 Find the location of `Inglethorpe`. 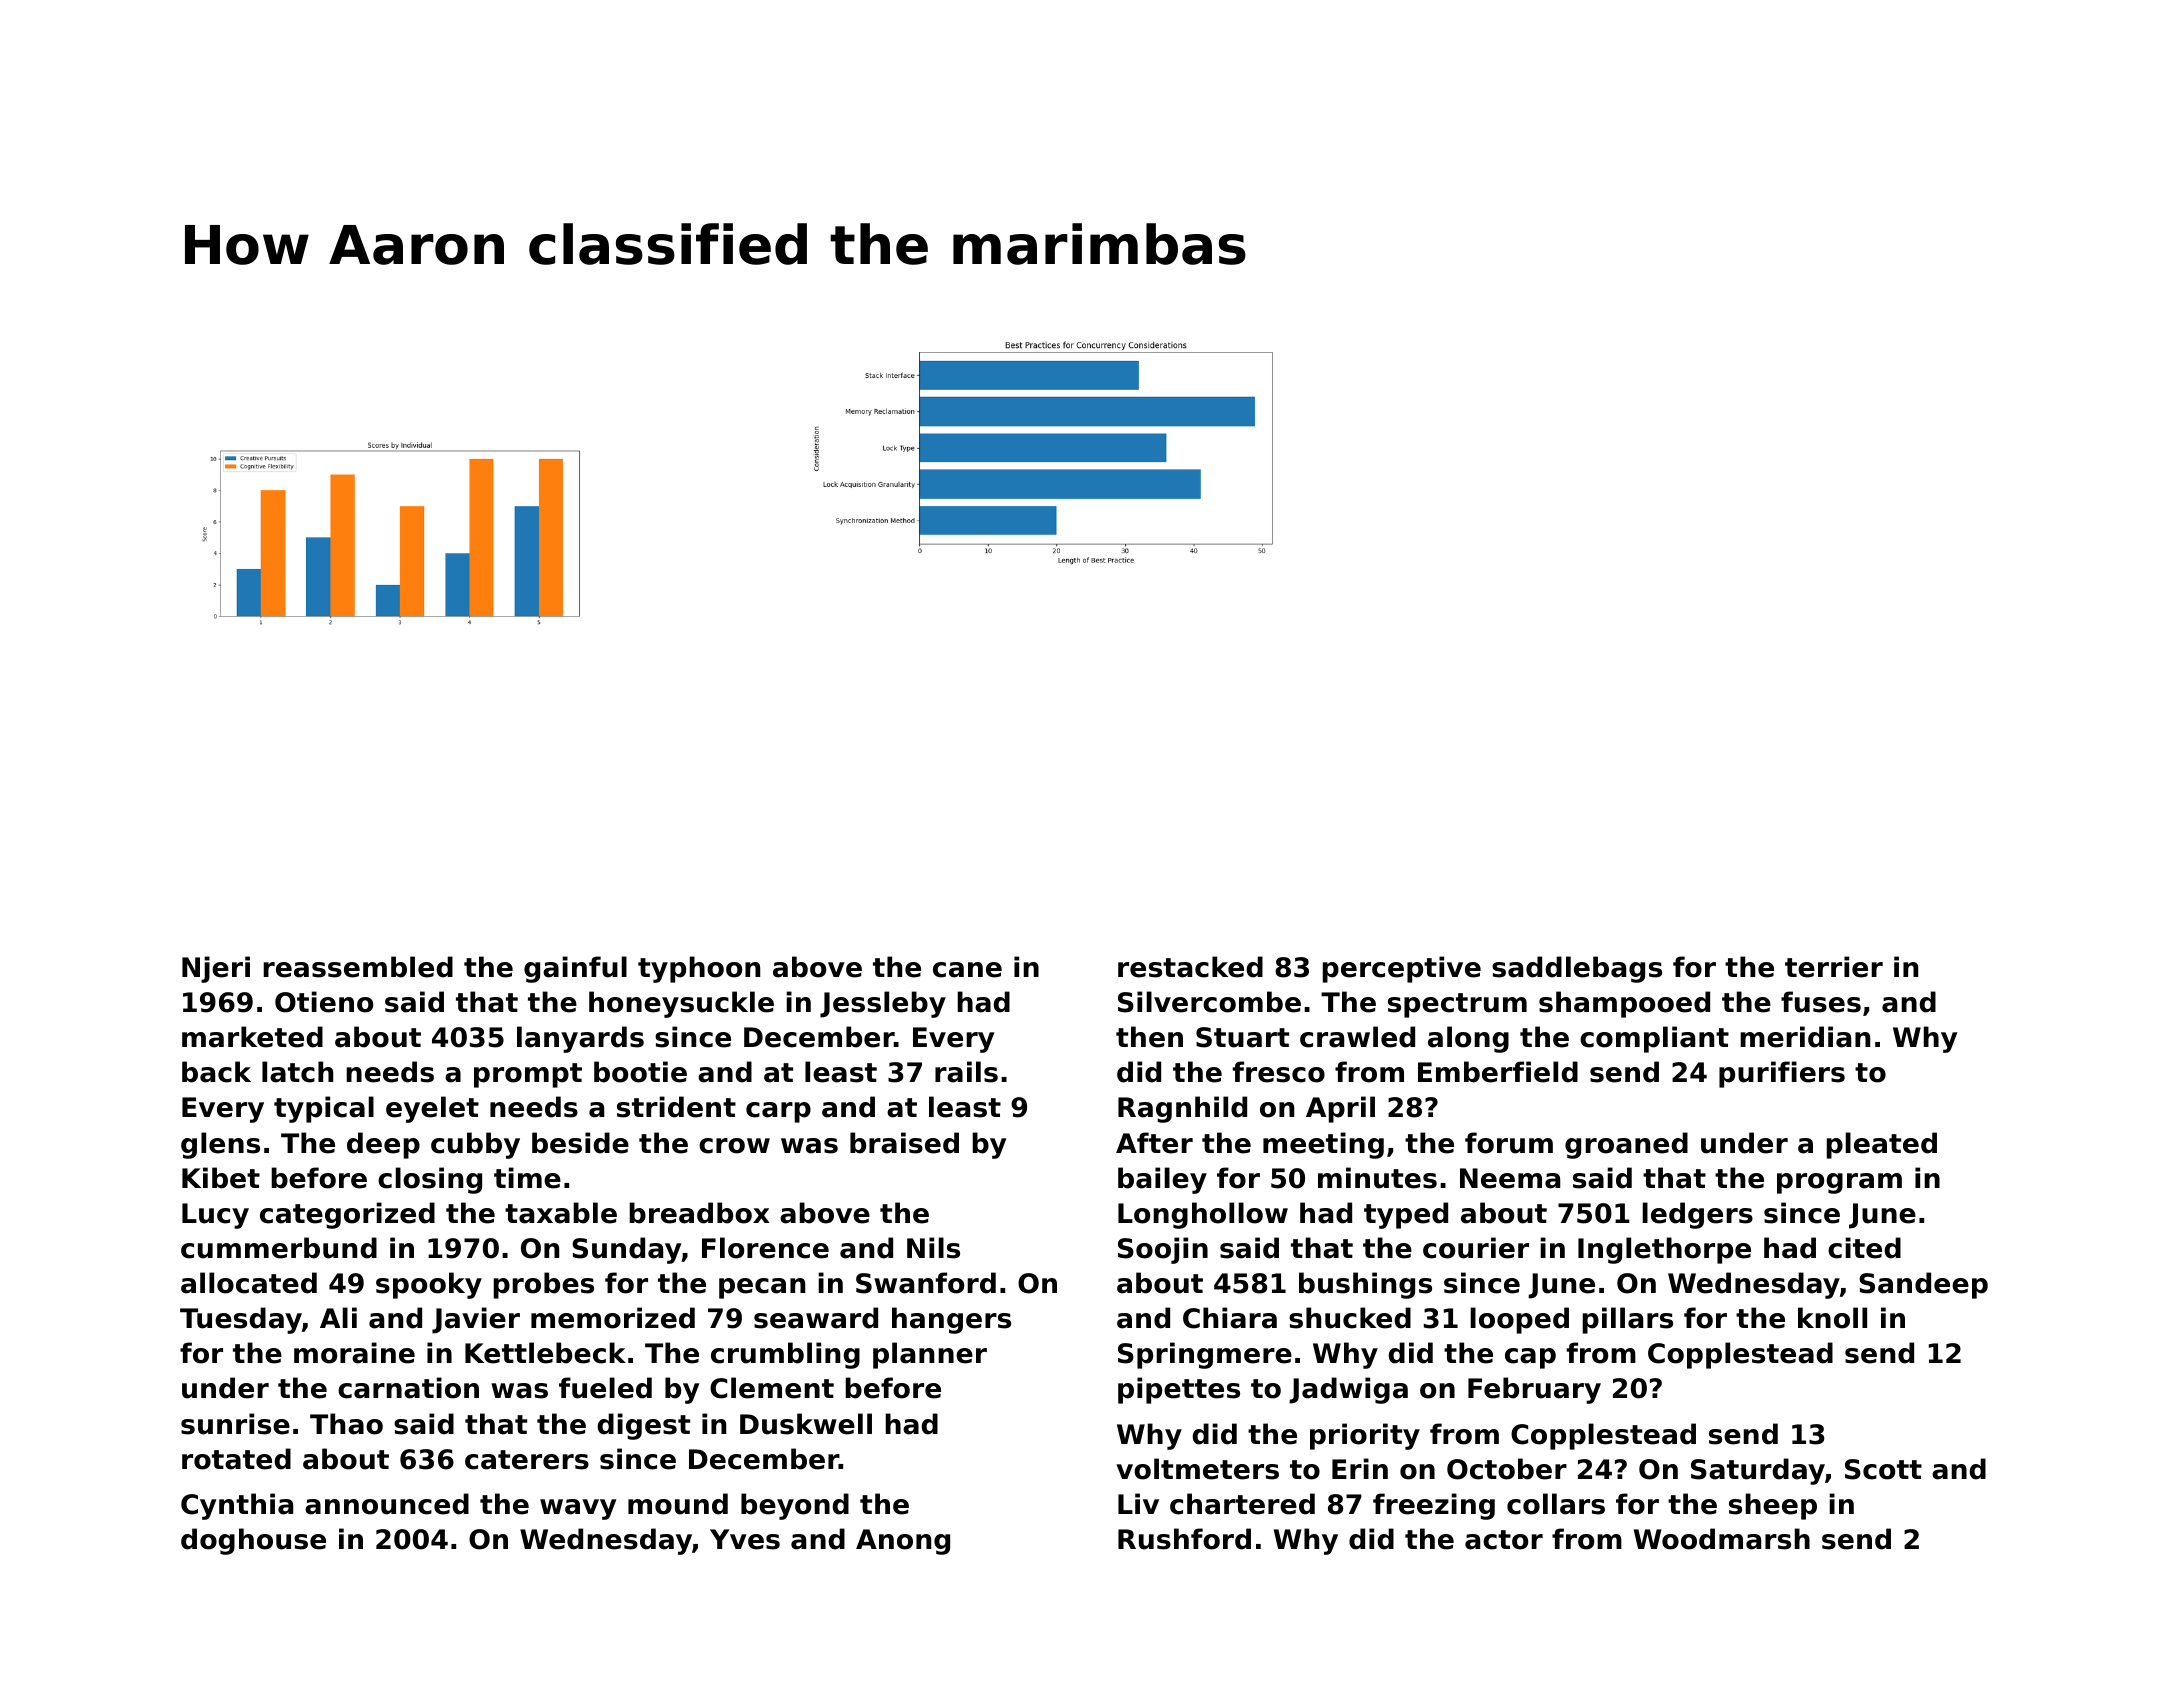

Inglethorpe is located at coordinates (1664, 1250).
